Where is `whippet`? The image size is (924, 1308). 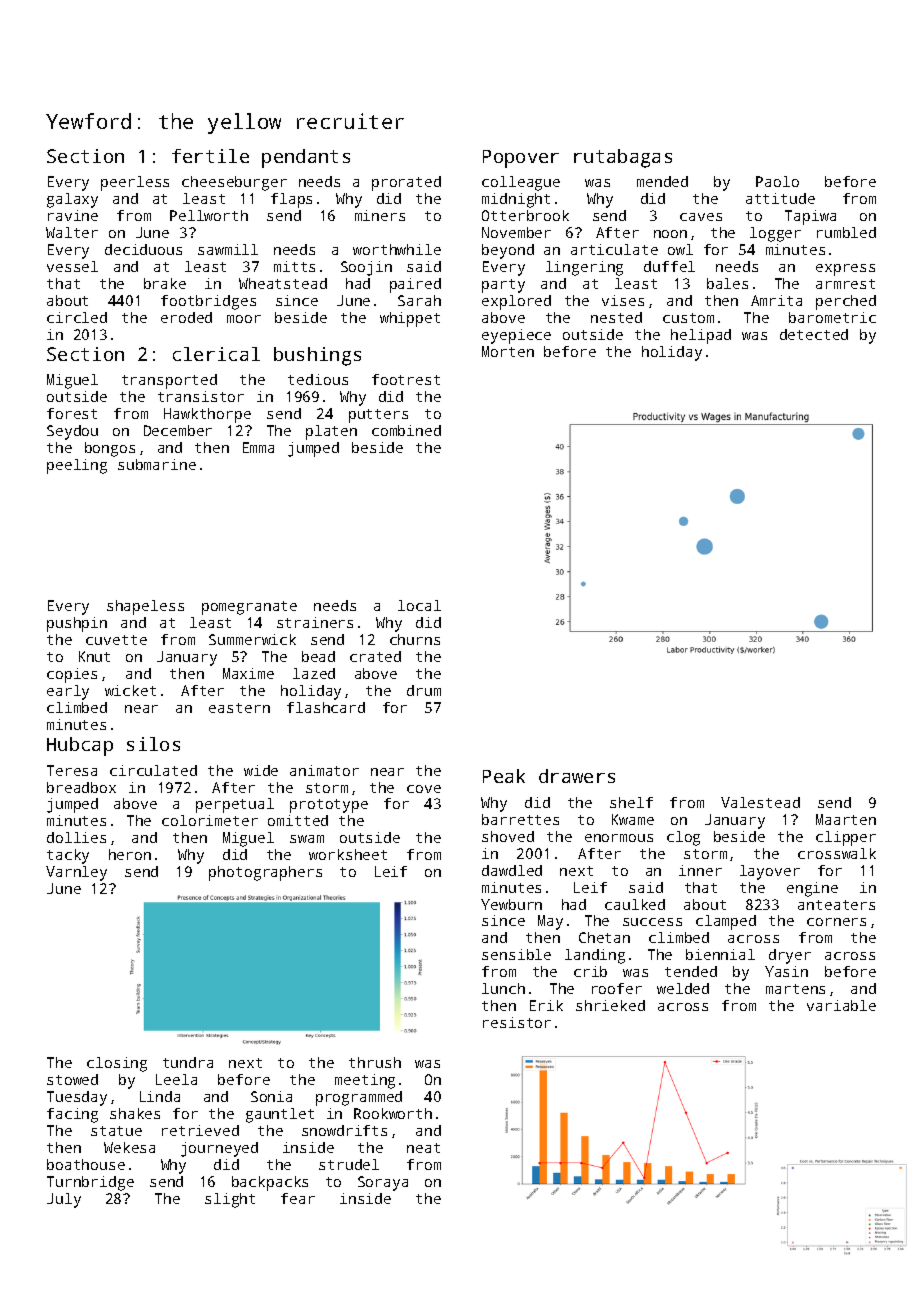
whippet is located at coordinates (410, 319).
